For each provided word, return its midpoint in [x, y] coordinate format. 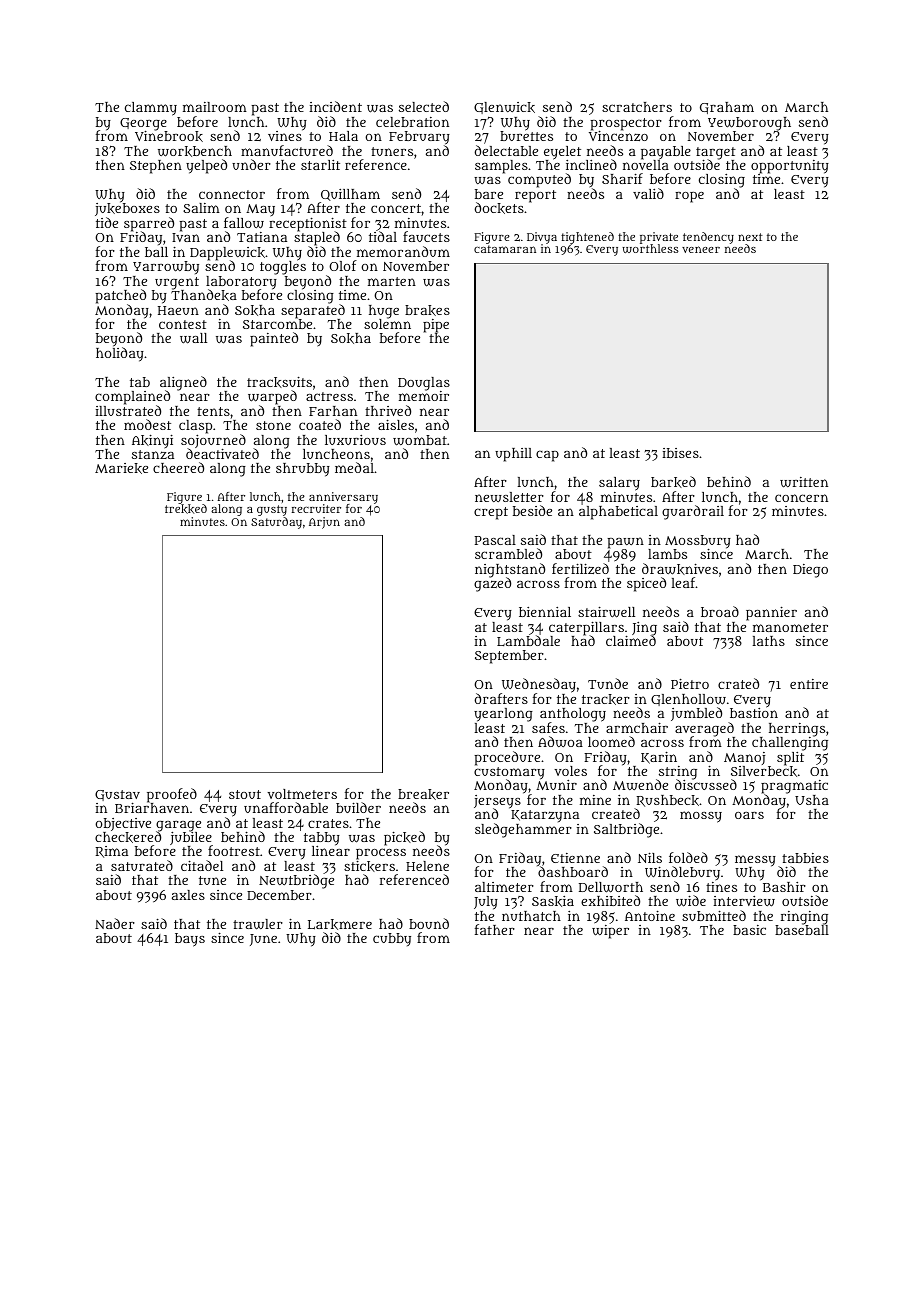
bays [190, 940]
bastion [754, 713]
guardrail [693, 512]
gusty [272, 510]
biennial [545, 612]
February [419, 138]
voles [570, 771]
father [495, 929]
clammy [151, 109]
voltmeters [302, 794]
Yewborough [749, 124]
